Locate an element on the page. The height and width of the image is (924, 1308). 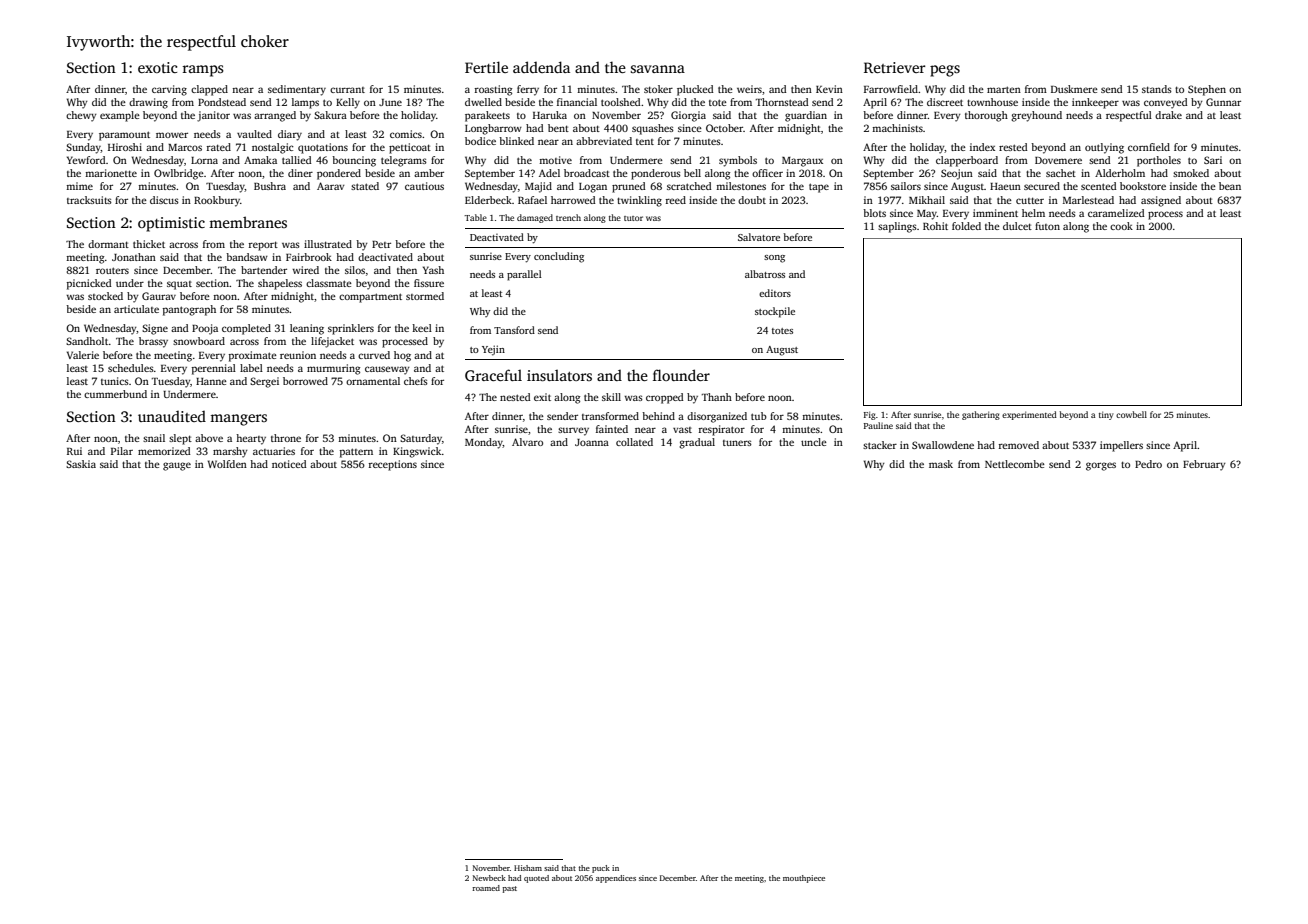
Valerie is located at coordinates (83, 355).
